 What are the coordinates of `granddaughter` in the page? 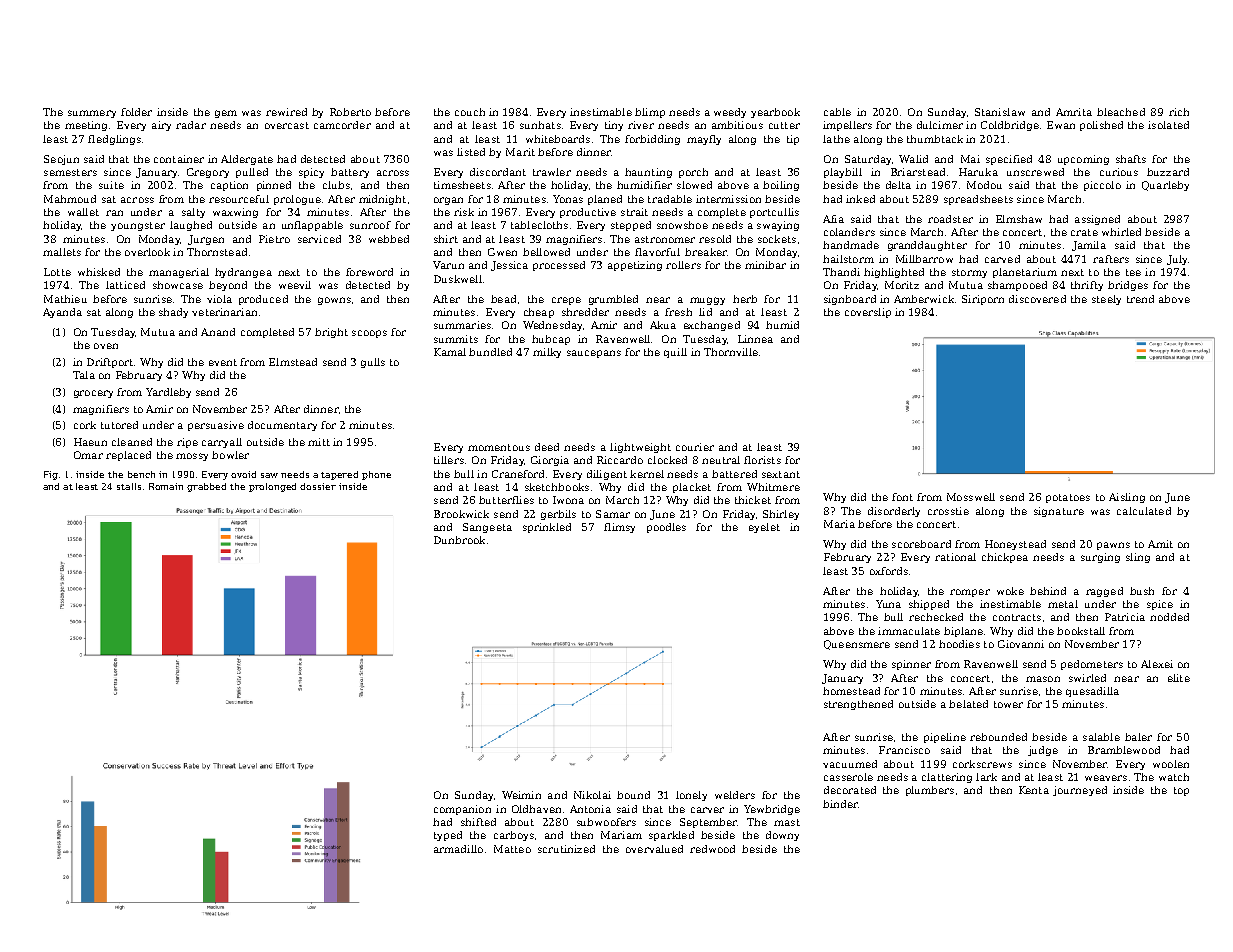 It's located at (927, 246).
